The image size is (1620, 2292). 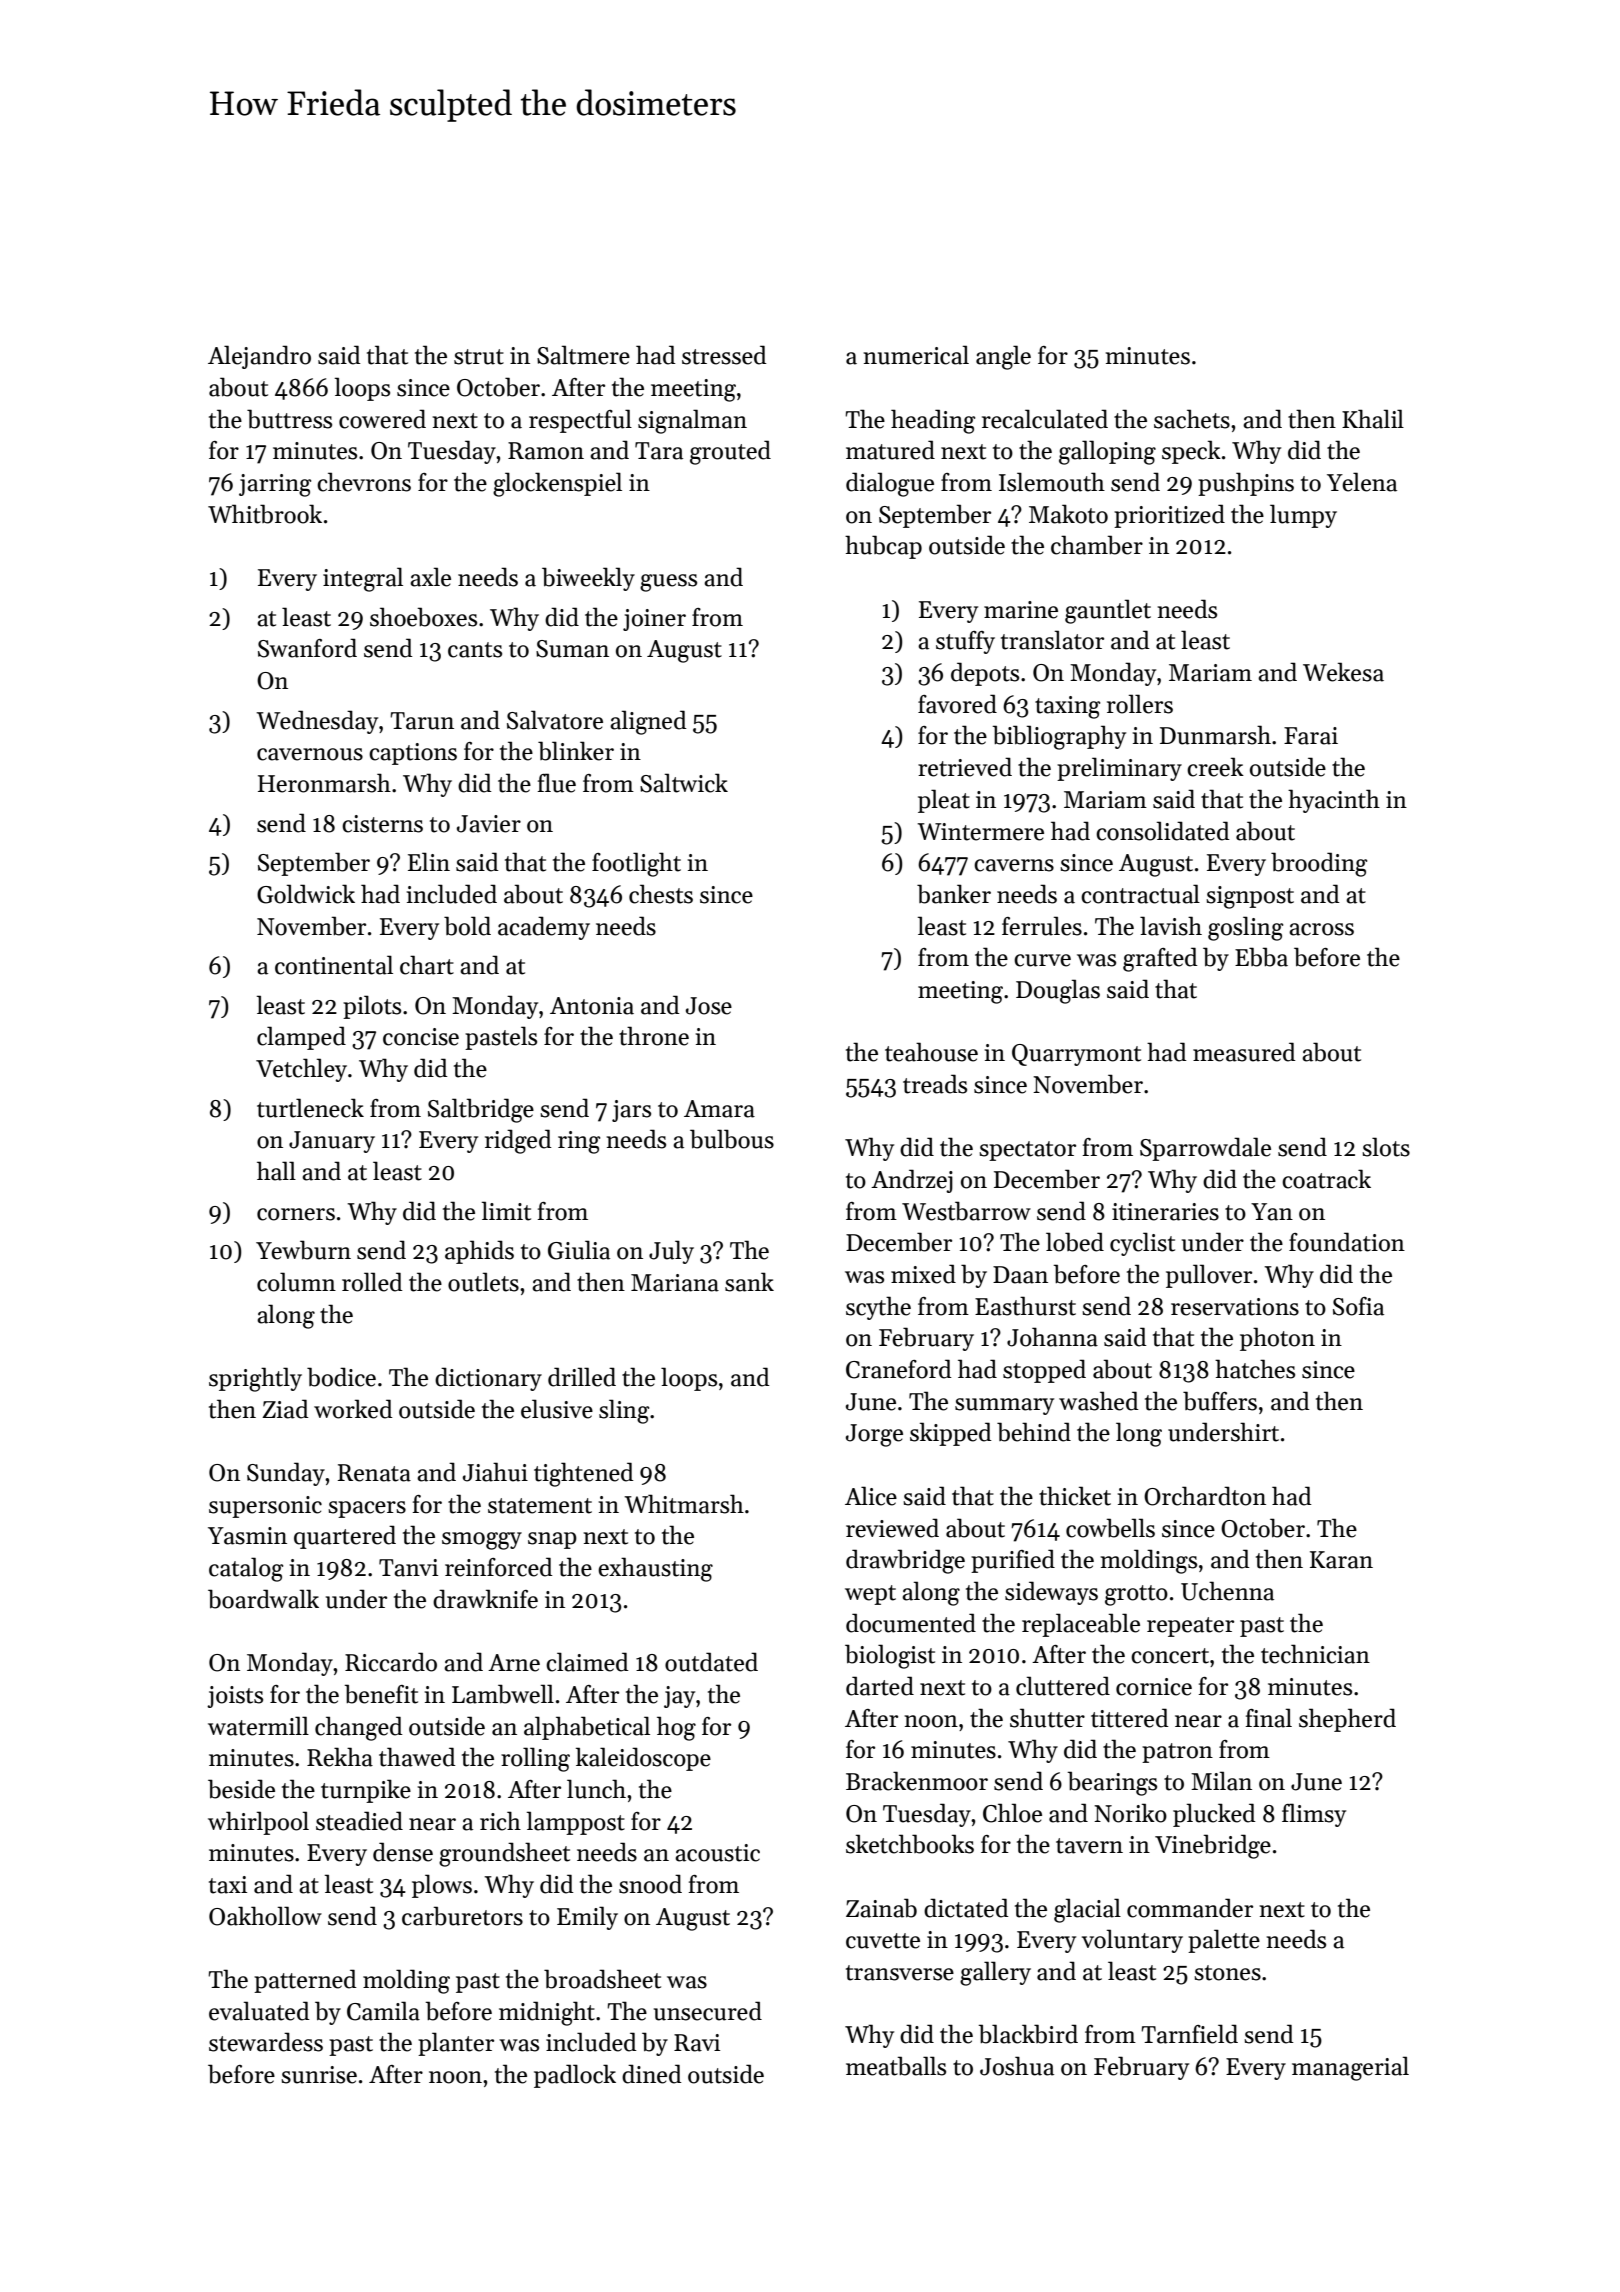 I want to click on reservations, so click(x=1235, y=1307).
